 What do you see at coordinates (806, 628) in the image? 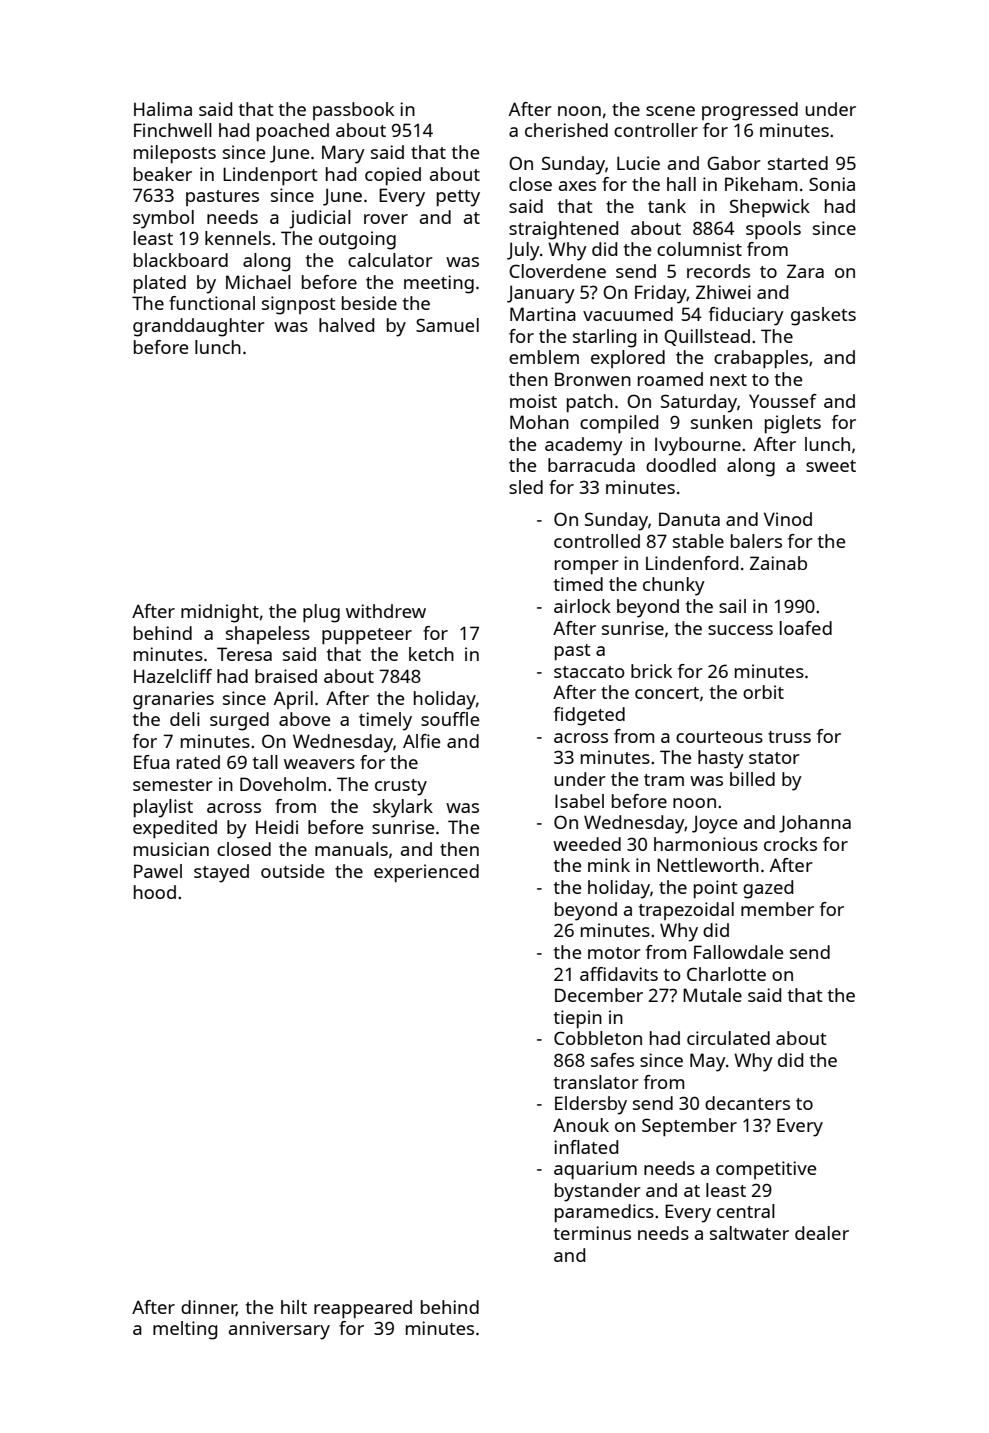
I see `loafed` at bounding box center [806, 628].
